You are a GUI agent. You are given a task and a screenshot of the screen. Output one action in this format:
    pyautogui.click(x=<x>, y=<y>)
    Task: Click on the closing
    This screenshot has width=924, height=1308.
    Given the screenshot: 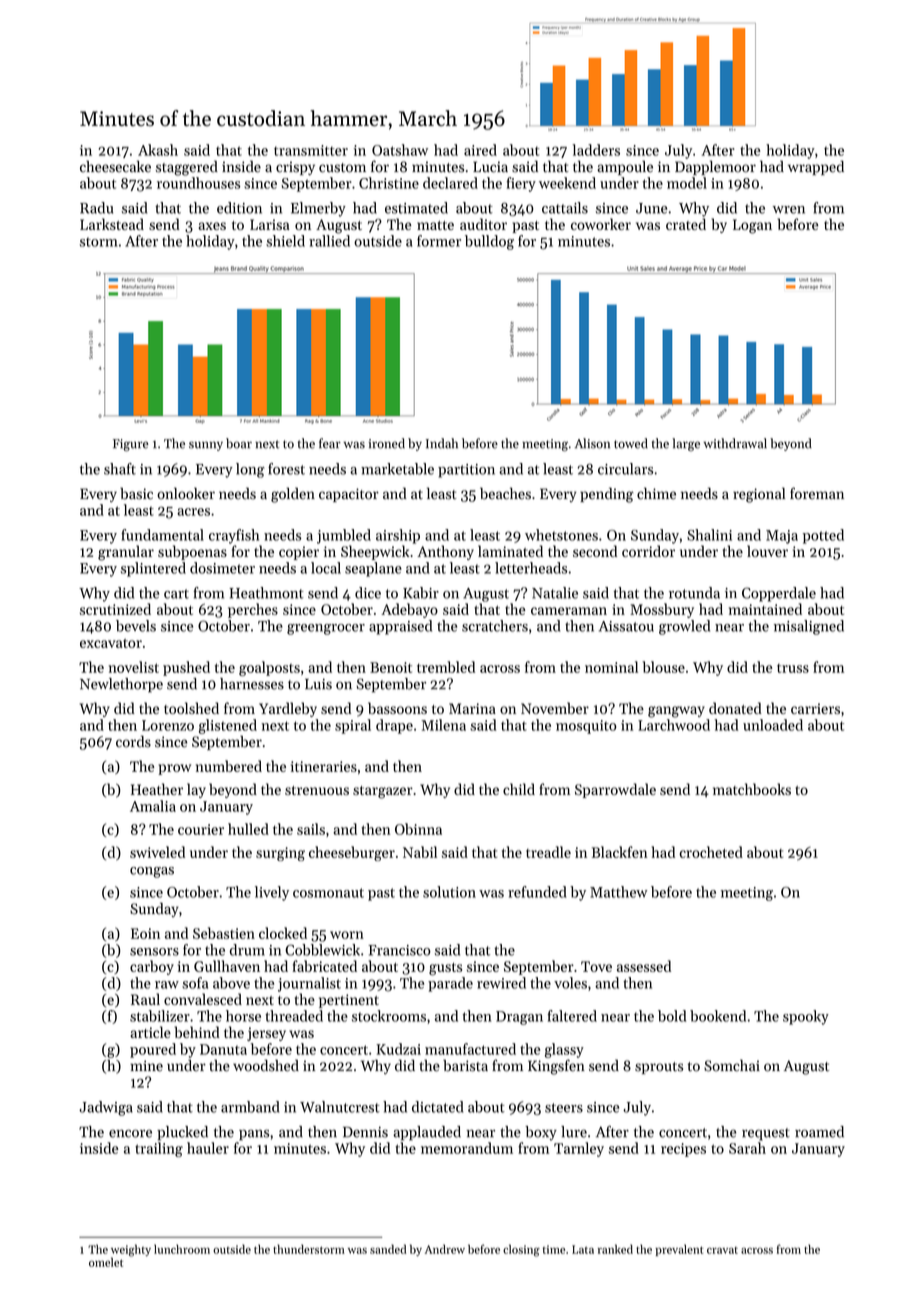 What is the action you would take?
    pyautogui.click(x=521, y=1250)
